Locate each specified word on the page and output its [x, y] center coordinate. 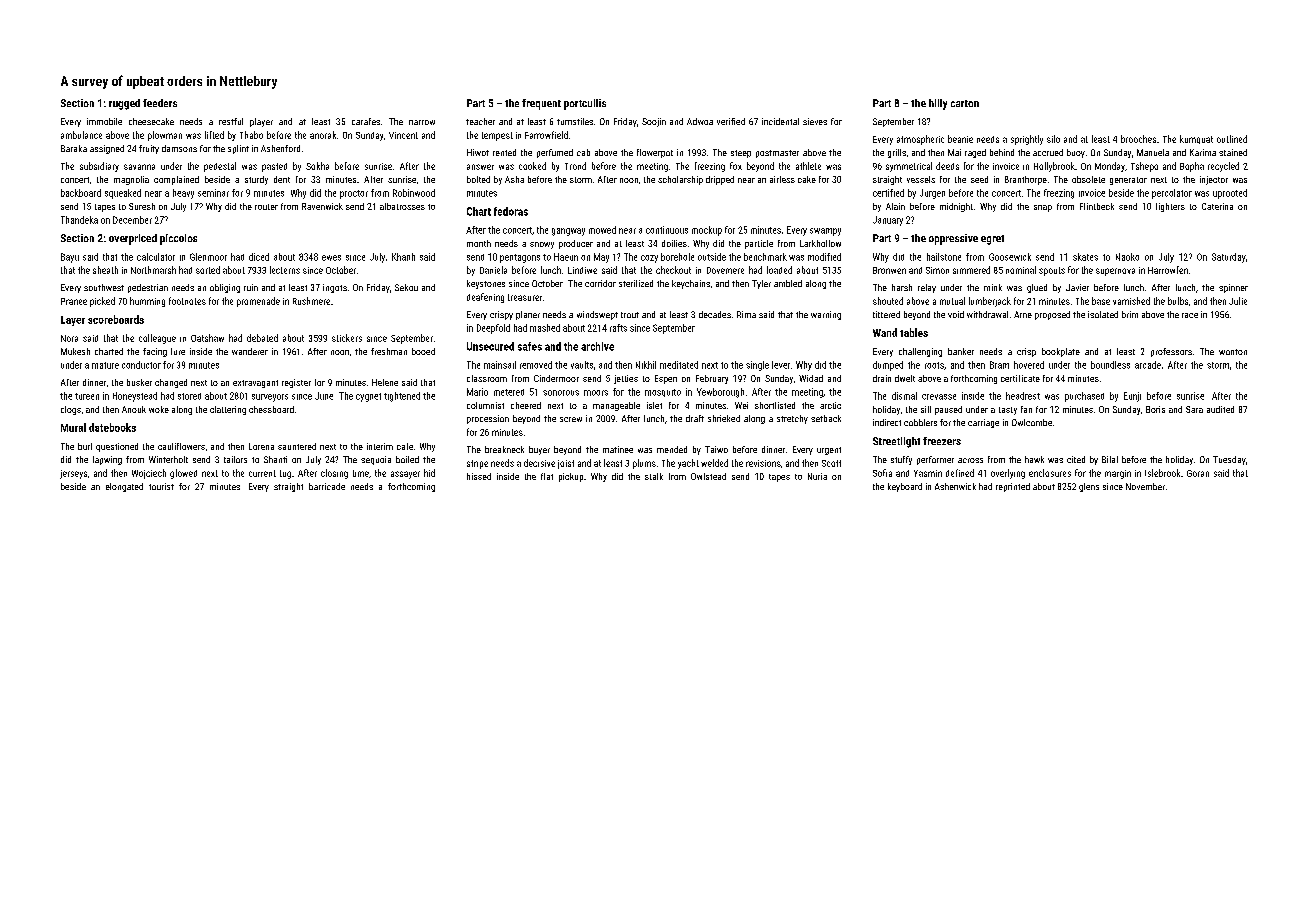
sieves [815, 121]
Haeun [566, 257]
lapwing [107, 460]
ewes [331, 258]
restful [231, 121]
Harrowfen [1168, 270]
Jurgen [932, 194]
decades [715, 314]
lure [178, 351]
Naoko [1127, 257]
